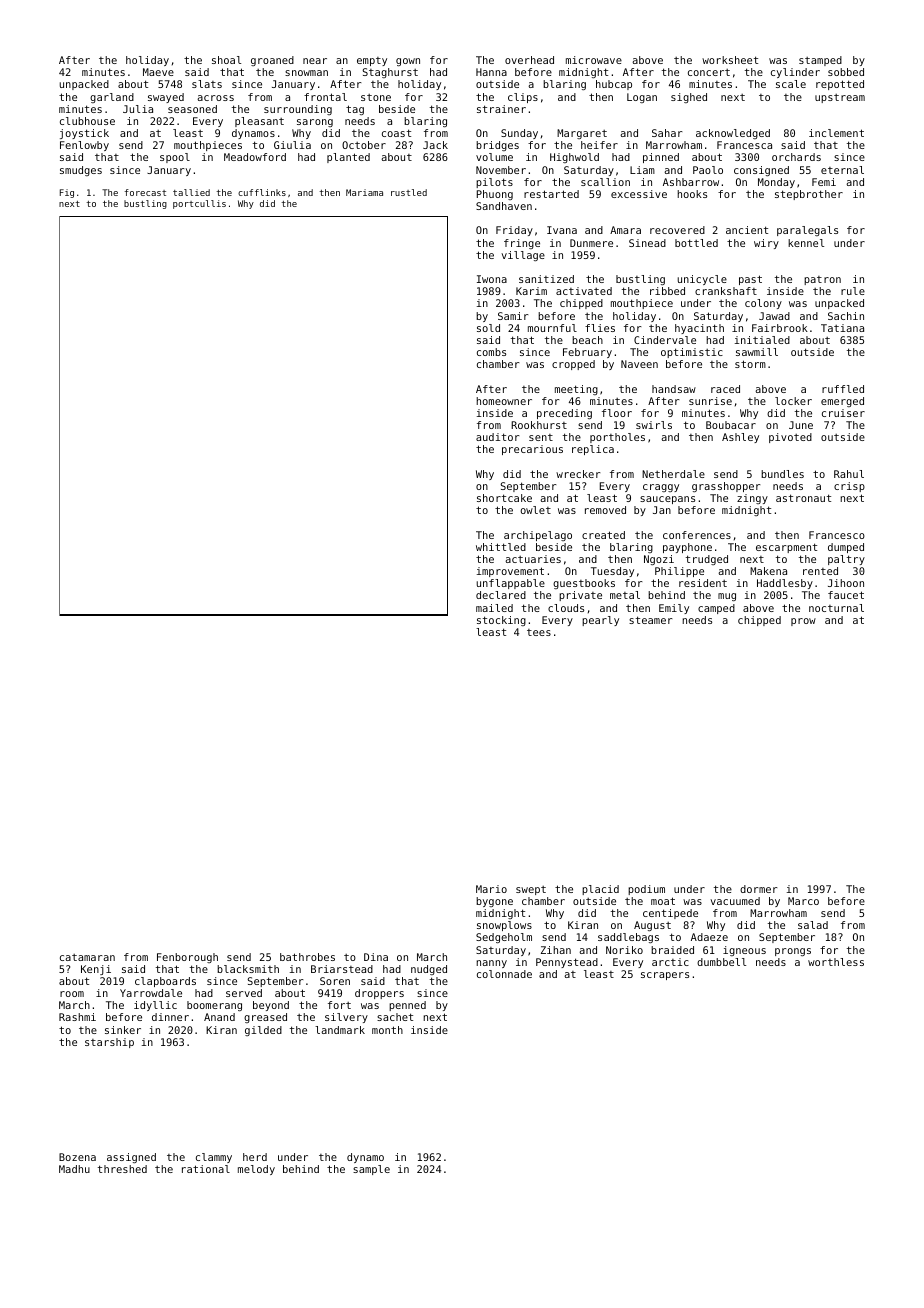 This screenshot has height=1308, width=924. What do you see at coordinates (501, 595) in the screenshot?
I see `declared` at bounding box center [501, 595].
